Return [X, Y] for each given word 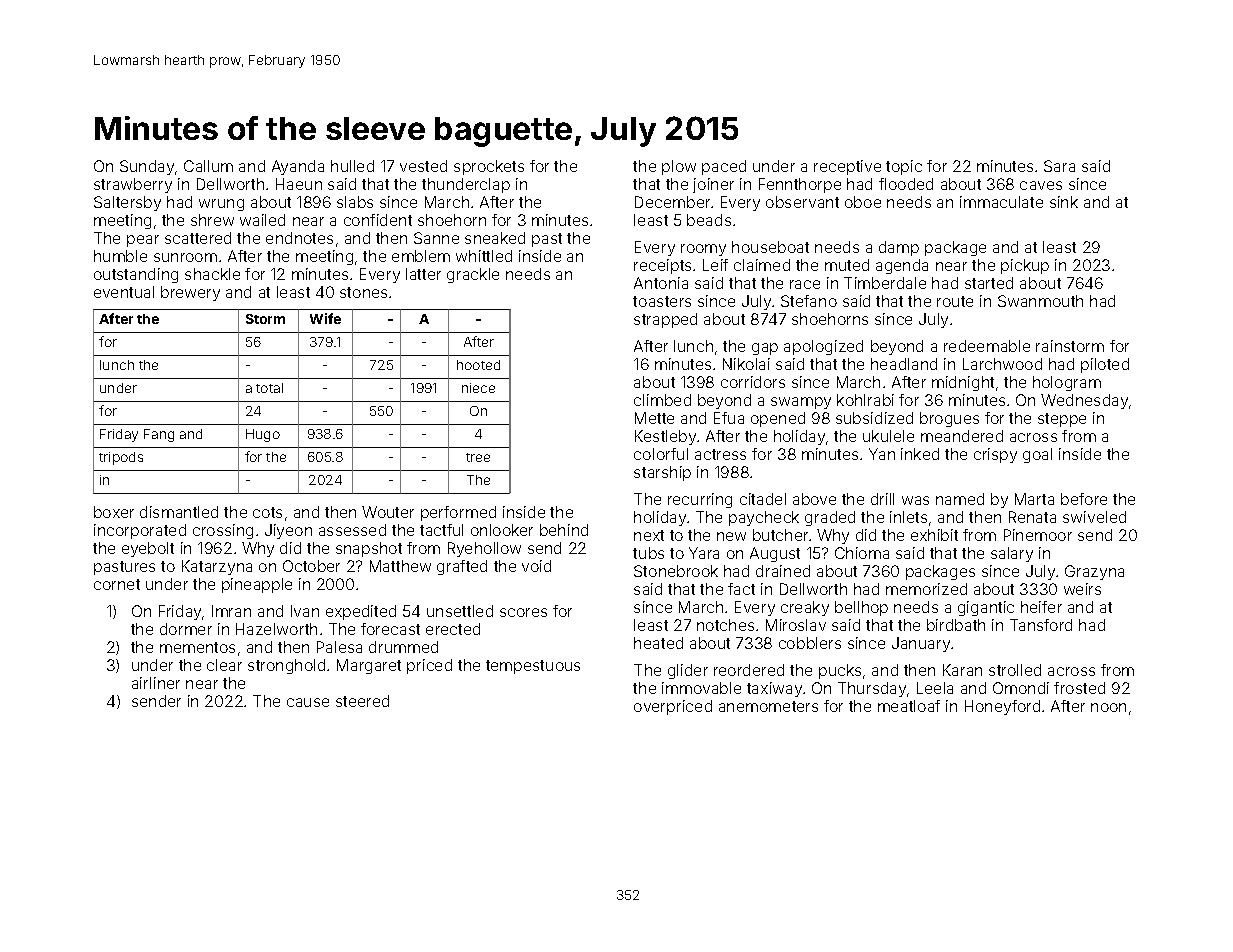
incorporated [140, 531]
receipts [662, 266]
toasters [662, 301]
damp [899, 248]
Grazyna [1094, 572]
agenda [902, 266]
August [775, 554]
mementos [197, 647]
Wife [325, 318]
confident [378, 220]
